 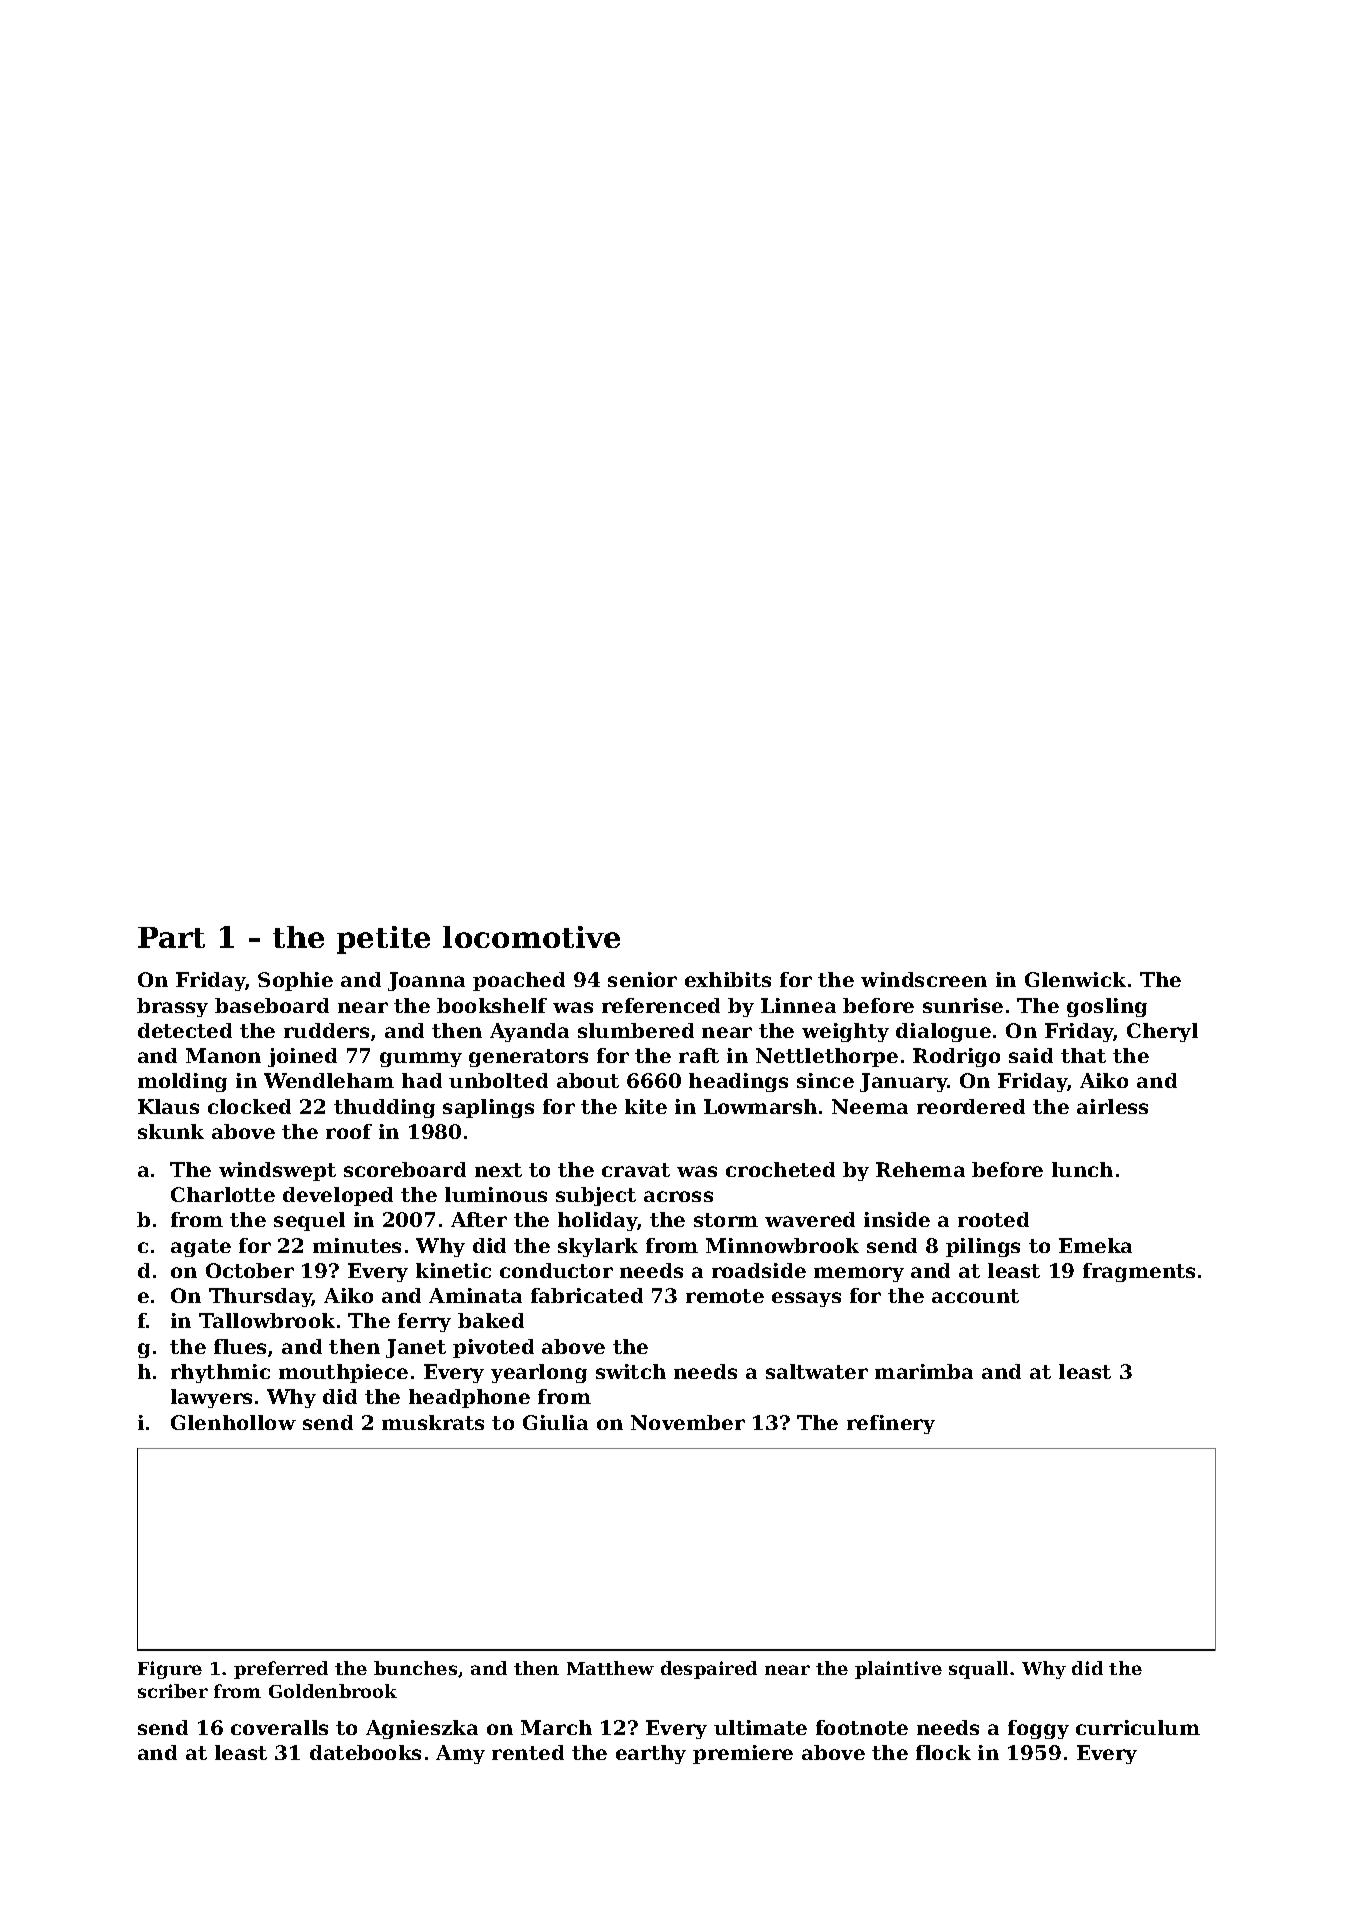 I want to click on Glenwick, so click(x=1075, y=979).
